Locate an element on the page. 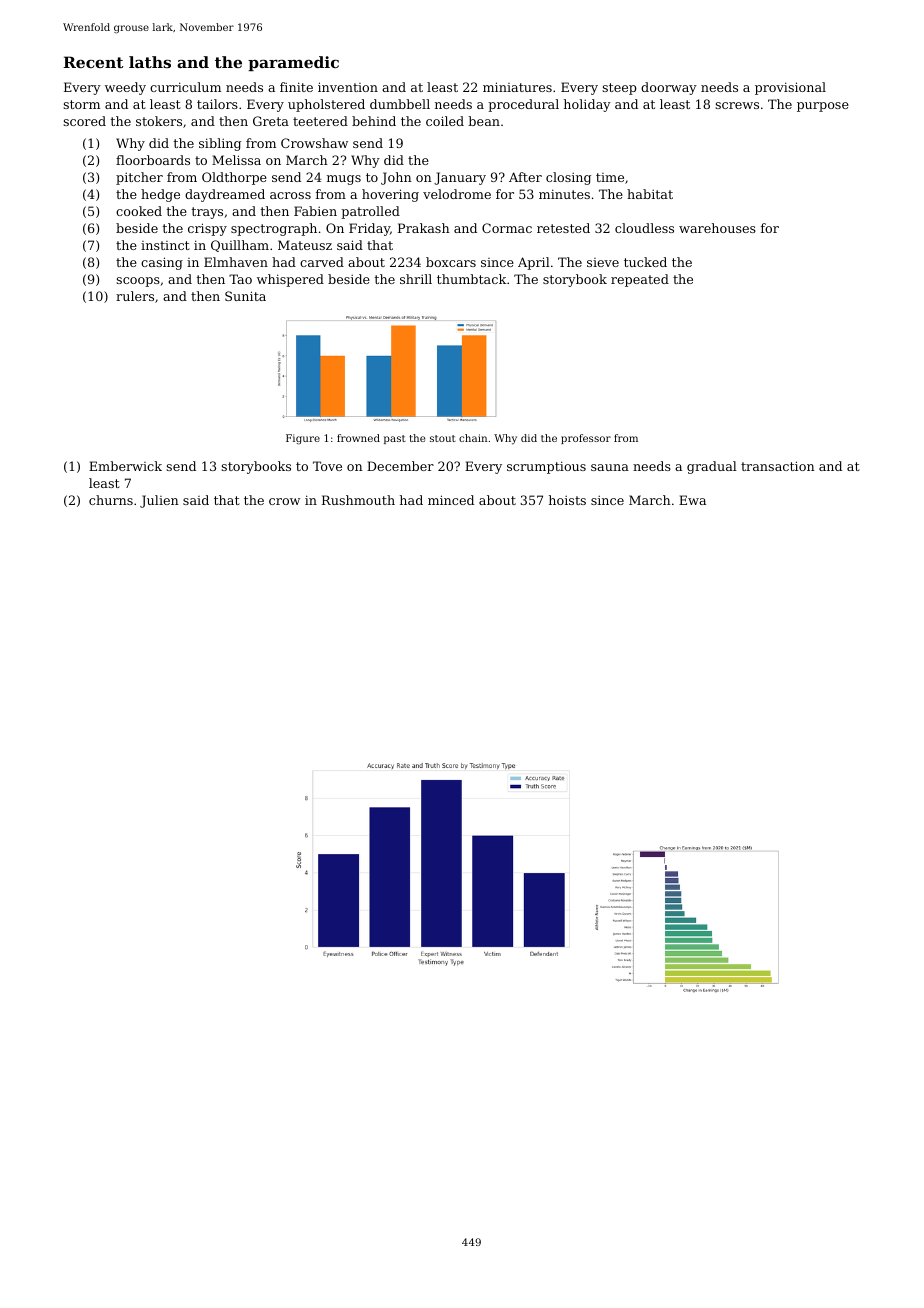 The height and width of the page is (1308, 924). professor is located at coordinates (586, 439).
